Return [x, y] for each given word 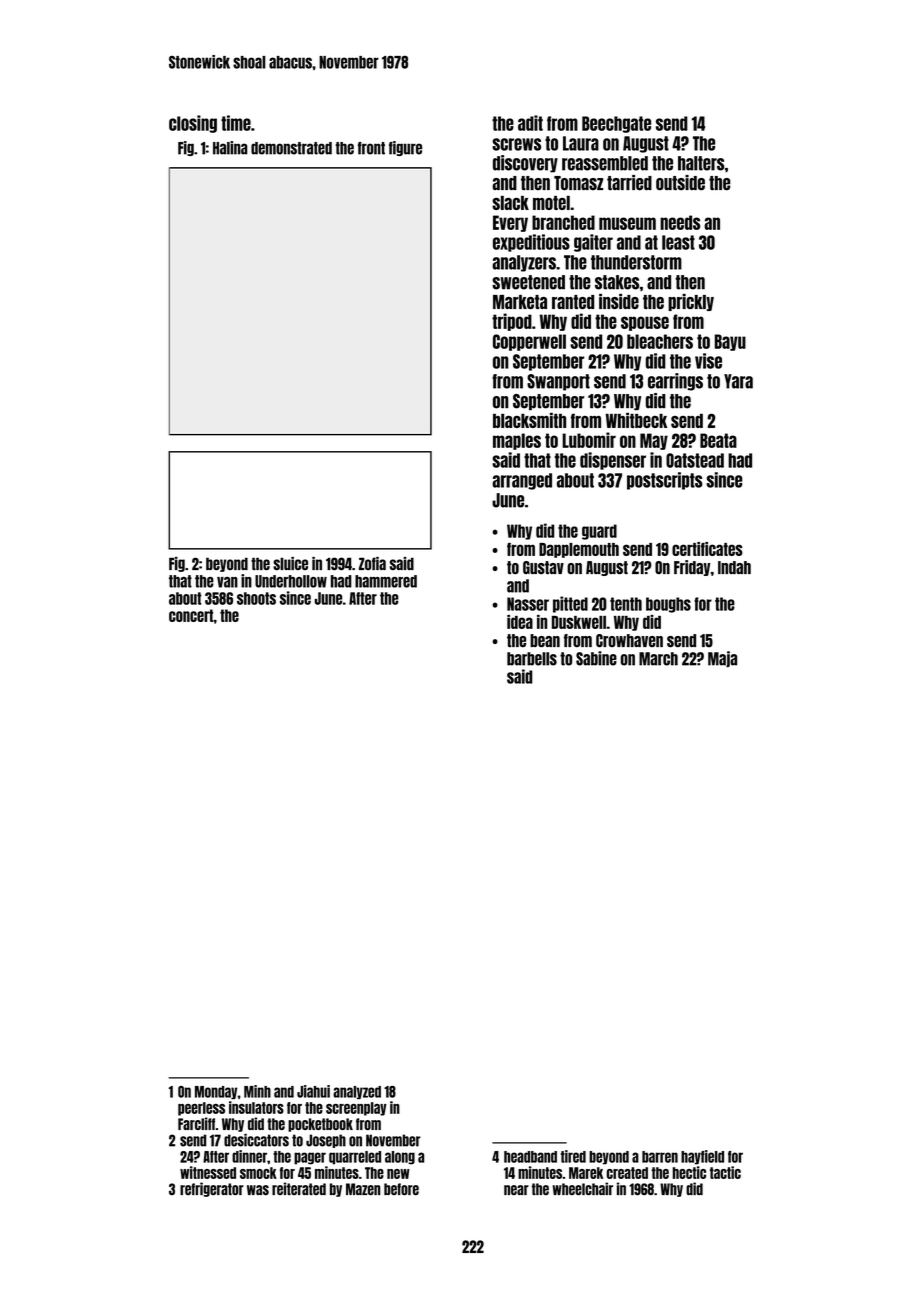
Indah [734, 567]
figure [405, 148]
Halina [230, 148]
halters [701, 163]
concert [191, 615]
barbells [532, 659]
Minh [257, 1091]
